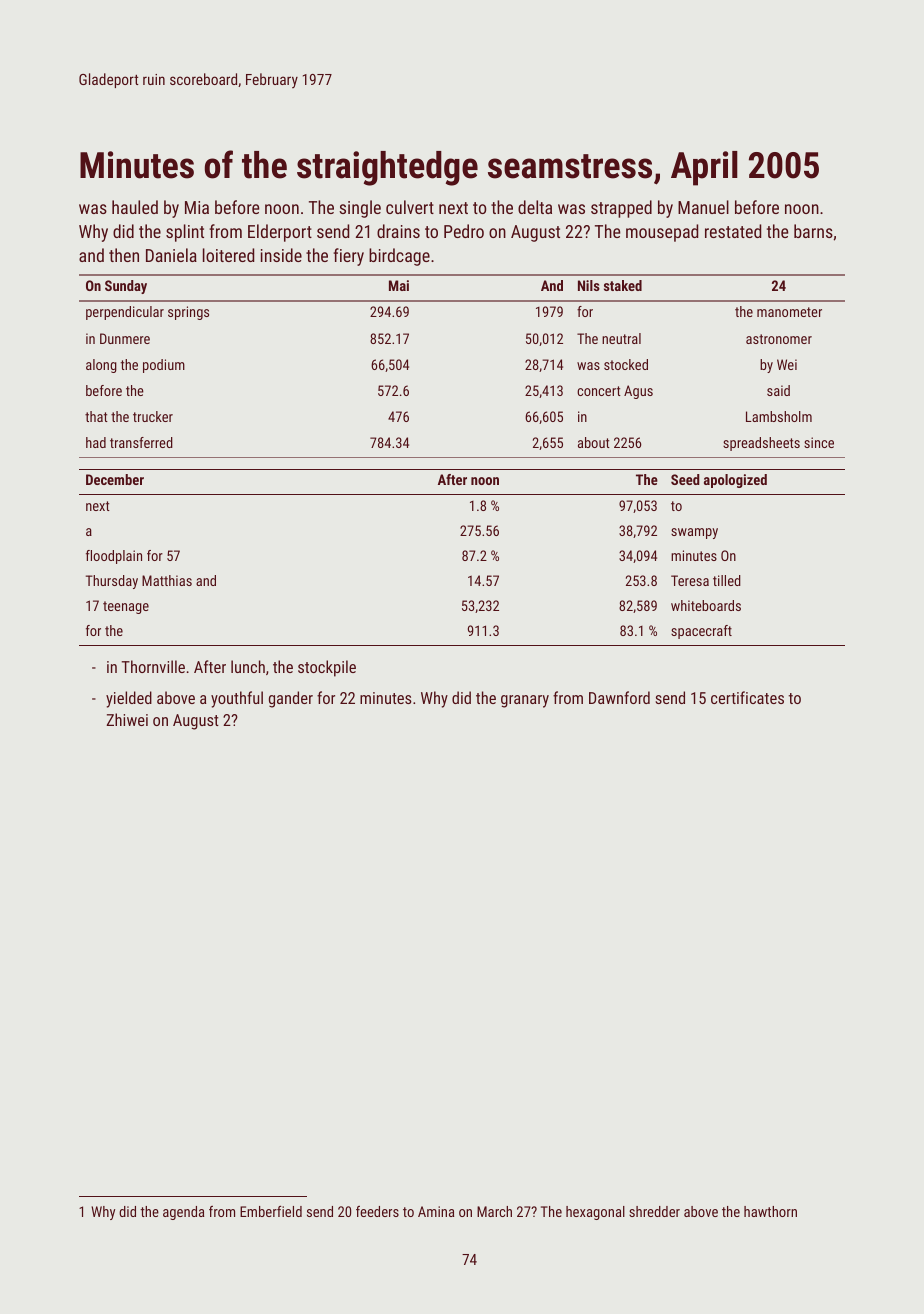 This screenshot has width=924, height=1314. Describe the element at coordinates (101, 366) in the screenshot. I see `along` at that location.
